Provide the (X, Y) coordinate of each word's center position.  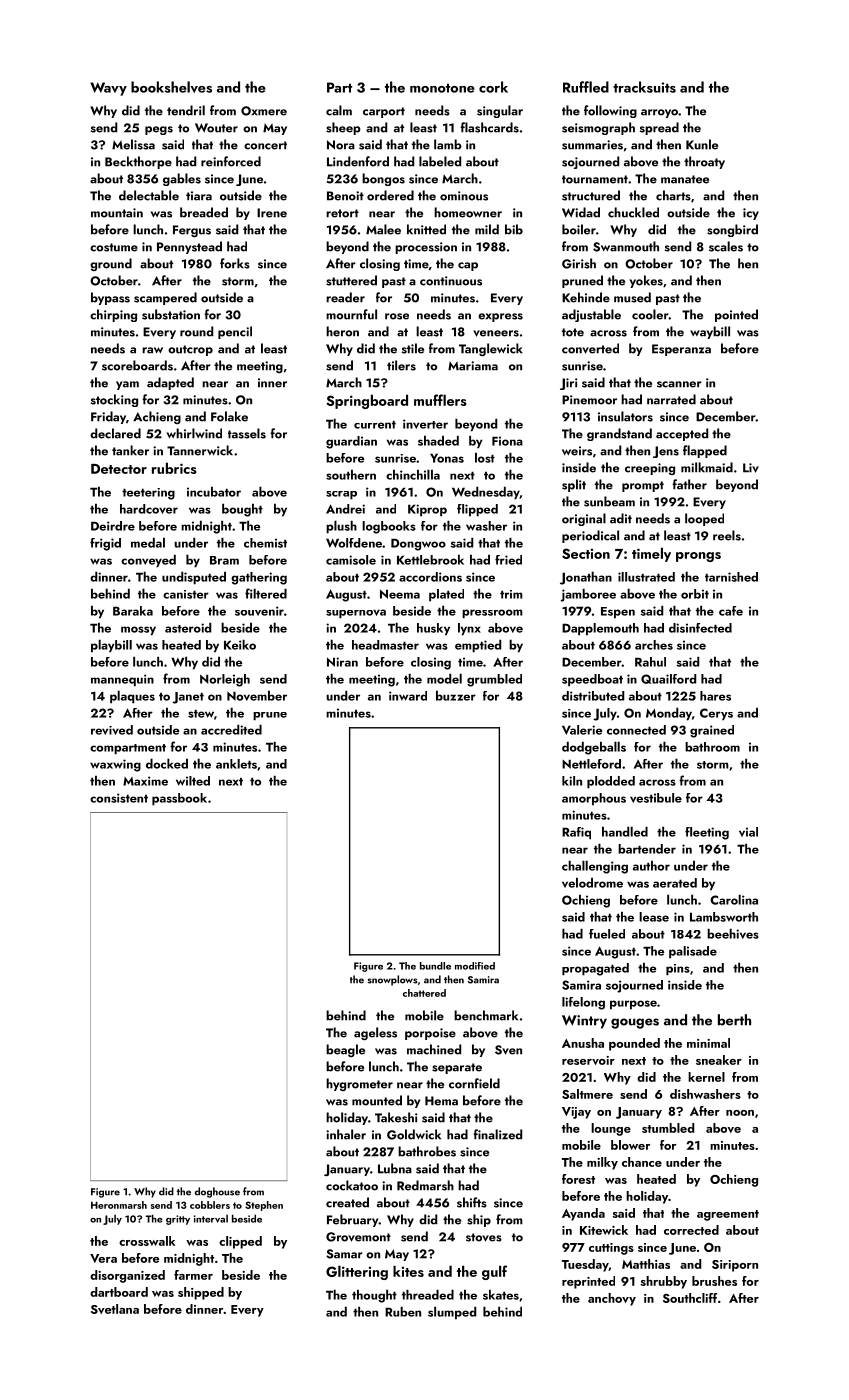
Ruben (403, 1311)
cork (493, 87)
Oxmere (264, 111)
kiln (572, 781)
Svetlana (115, 1309)
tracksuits (644, 87)
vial (748, 832)
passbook (179, 799)
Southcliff (690, 1298)
